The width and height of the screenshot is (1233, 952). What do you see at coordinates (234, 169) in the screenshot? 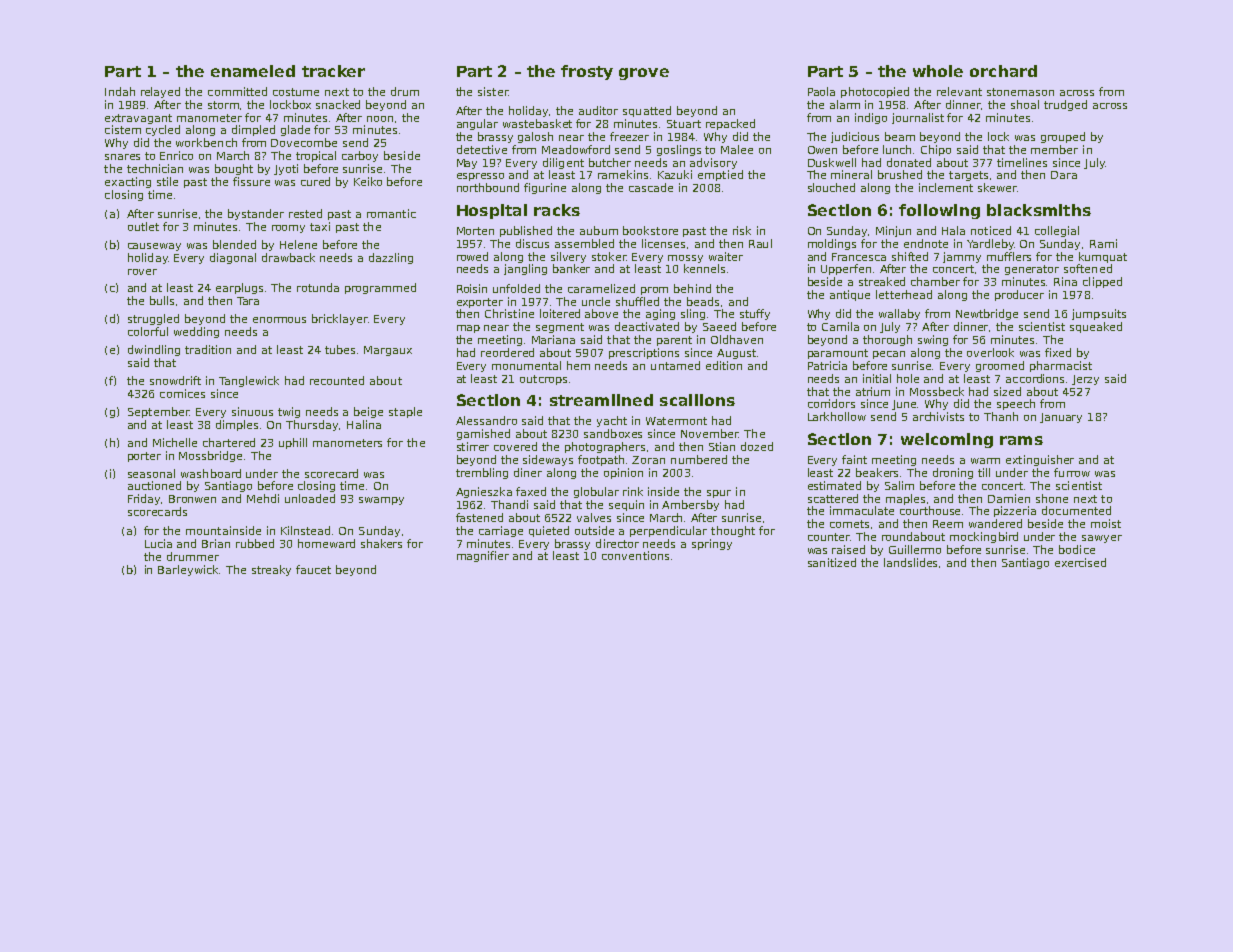
I see `bought` at bounding box center [234, 169].
